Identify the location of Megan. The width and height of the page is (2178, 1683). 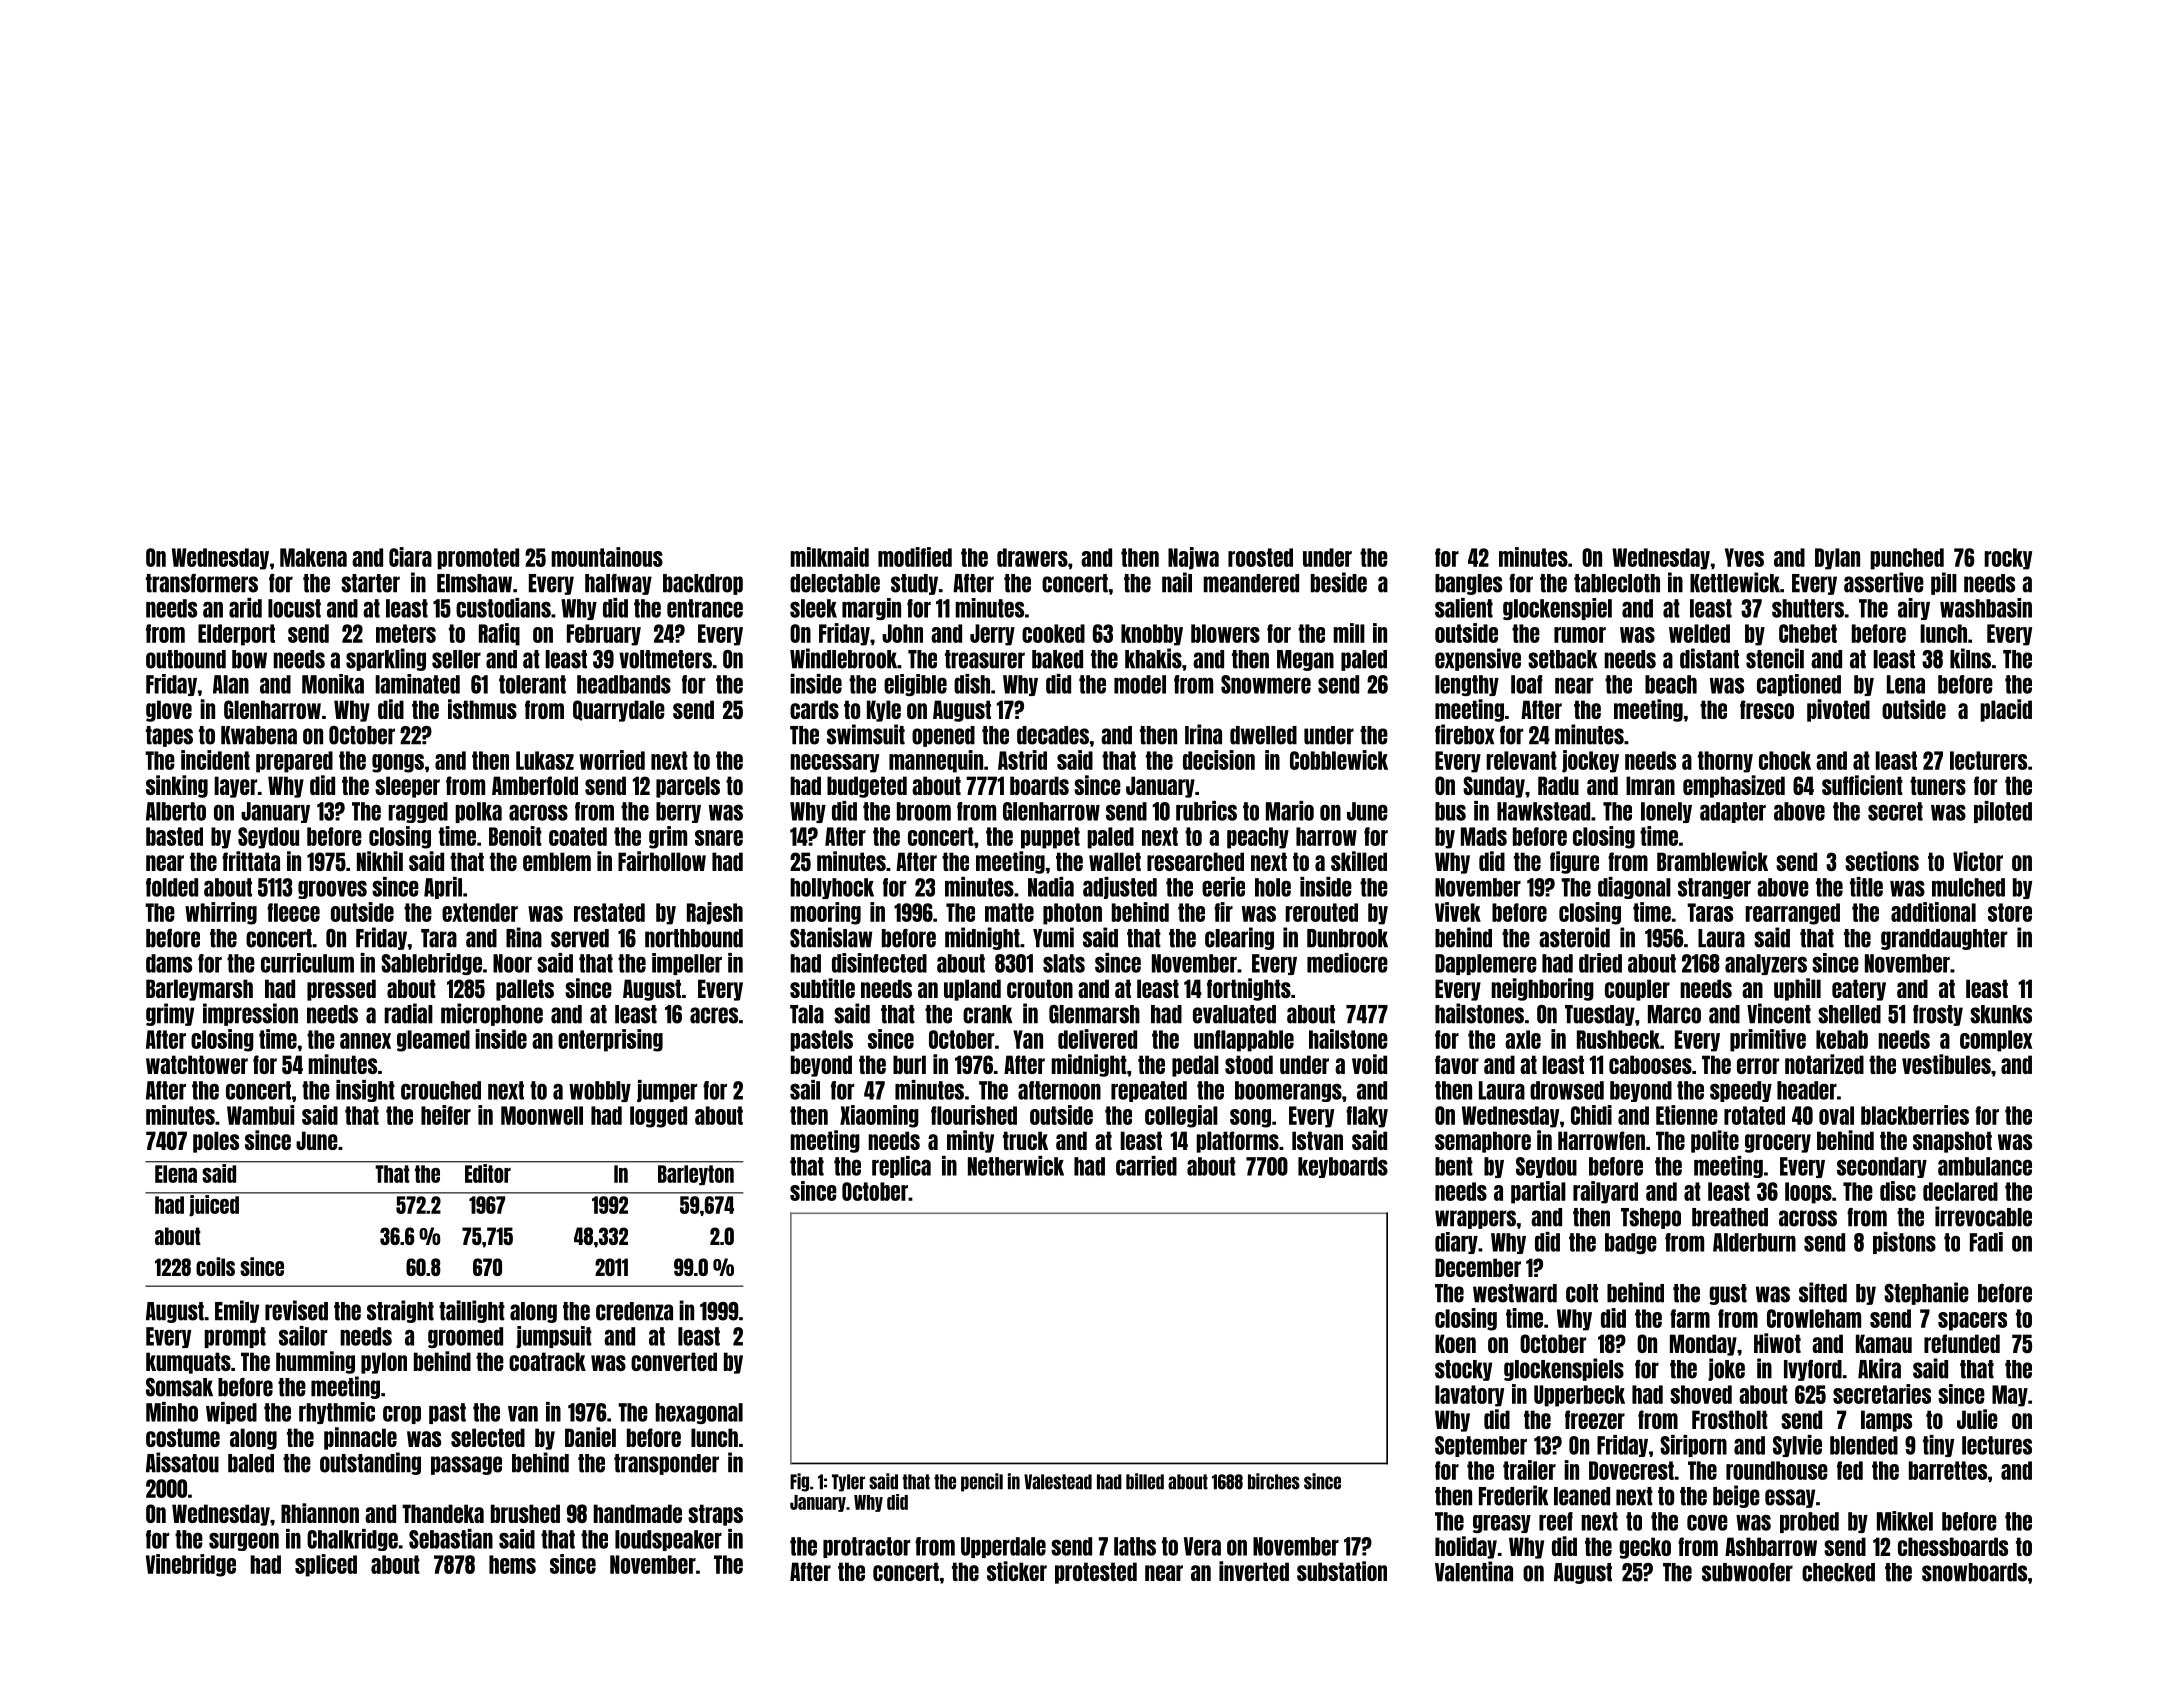
(1305, 660).
